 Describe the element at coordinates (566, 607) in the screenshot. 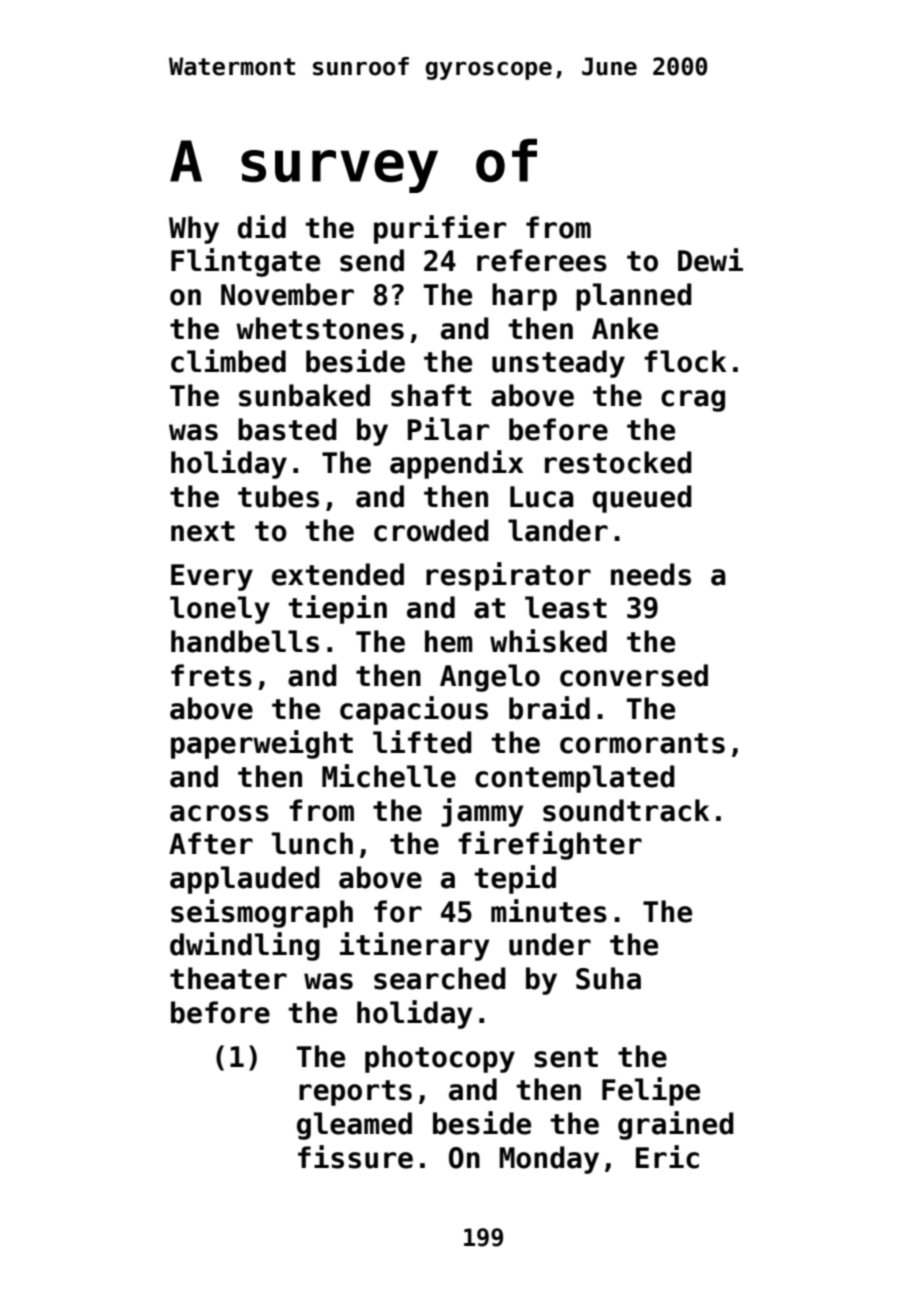

I see `least` at that location.
